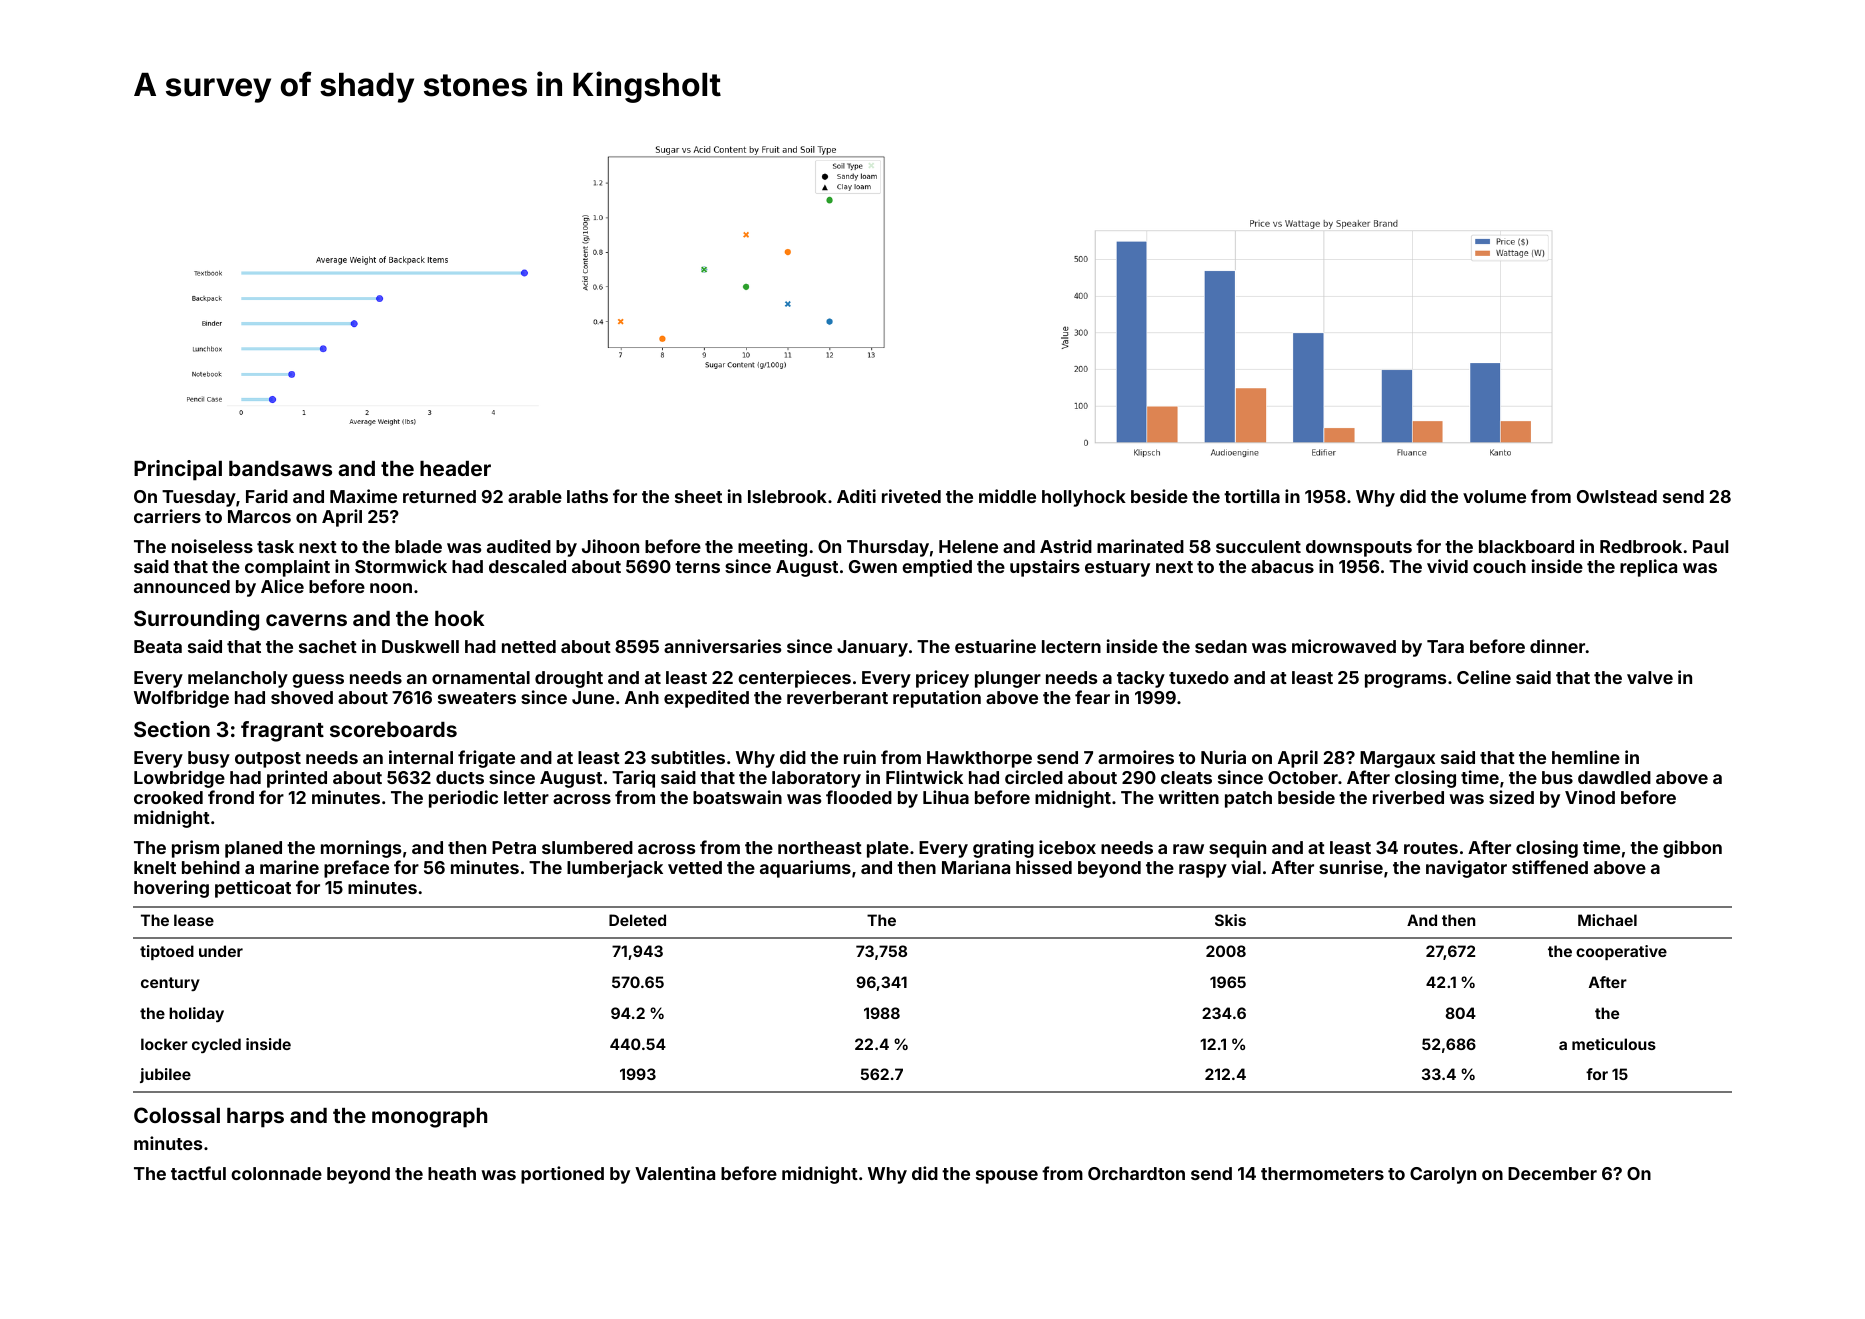 The width and height of the screenshot is (1865, 1319). Describe the element at coordinates (1650, 677) in the screenshot. I see `valve` at that location.
